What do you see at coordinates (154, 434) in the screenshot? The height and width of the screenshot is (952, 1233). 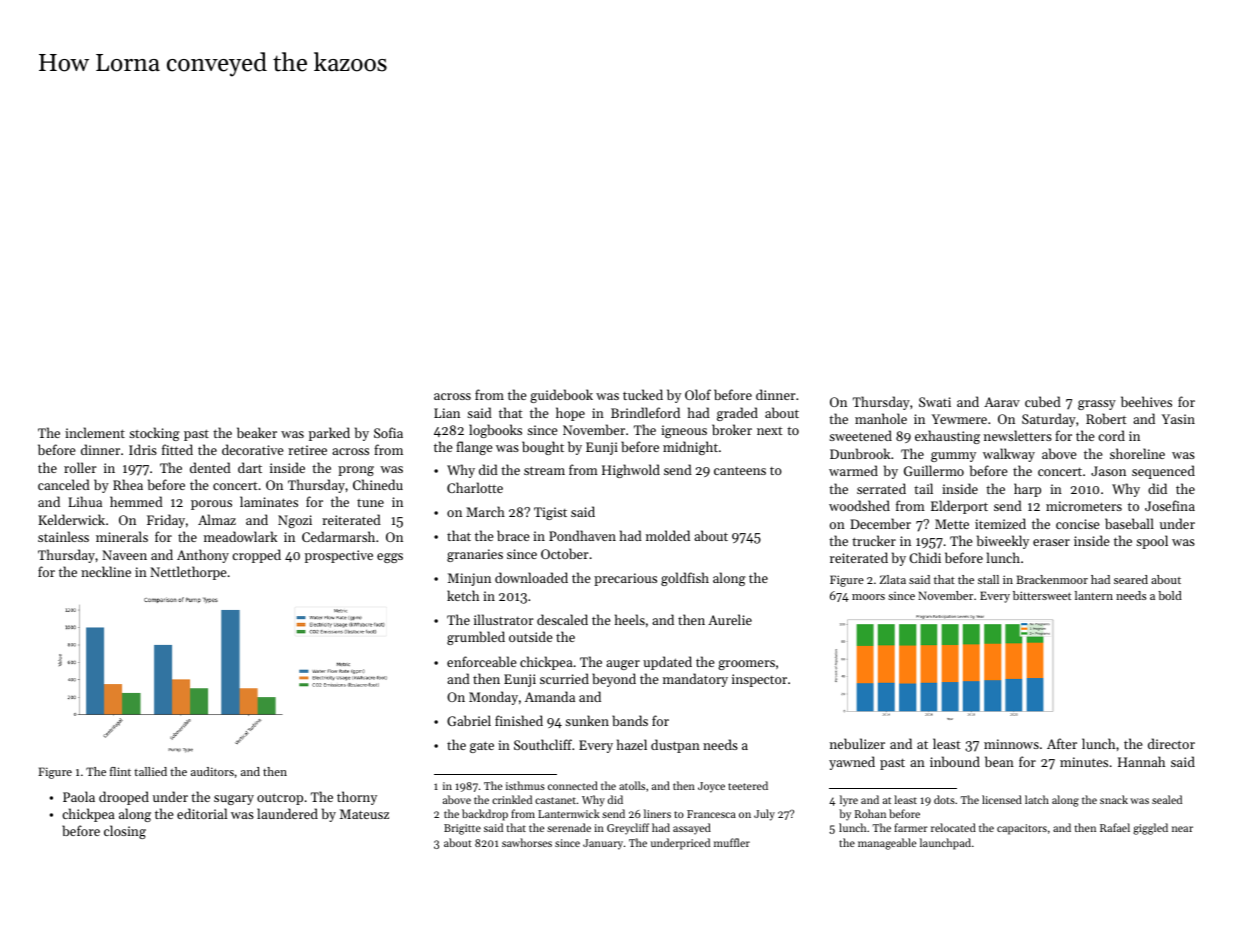 I see `stocking` at bounding box center [154, 434].
